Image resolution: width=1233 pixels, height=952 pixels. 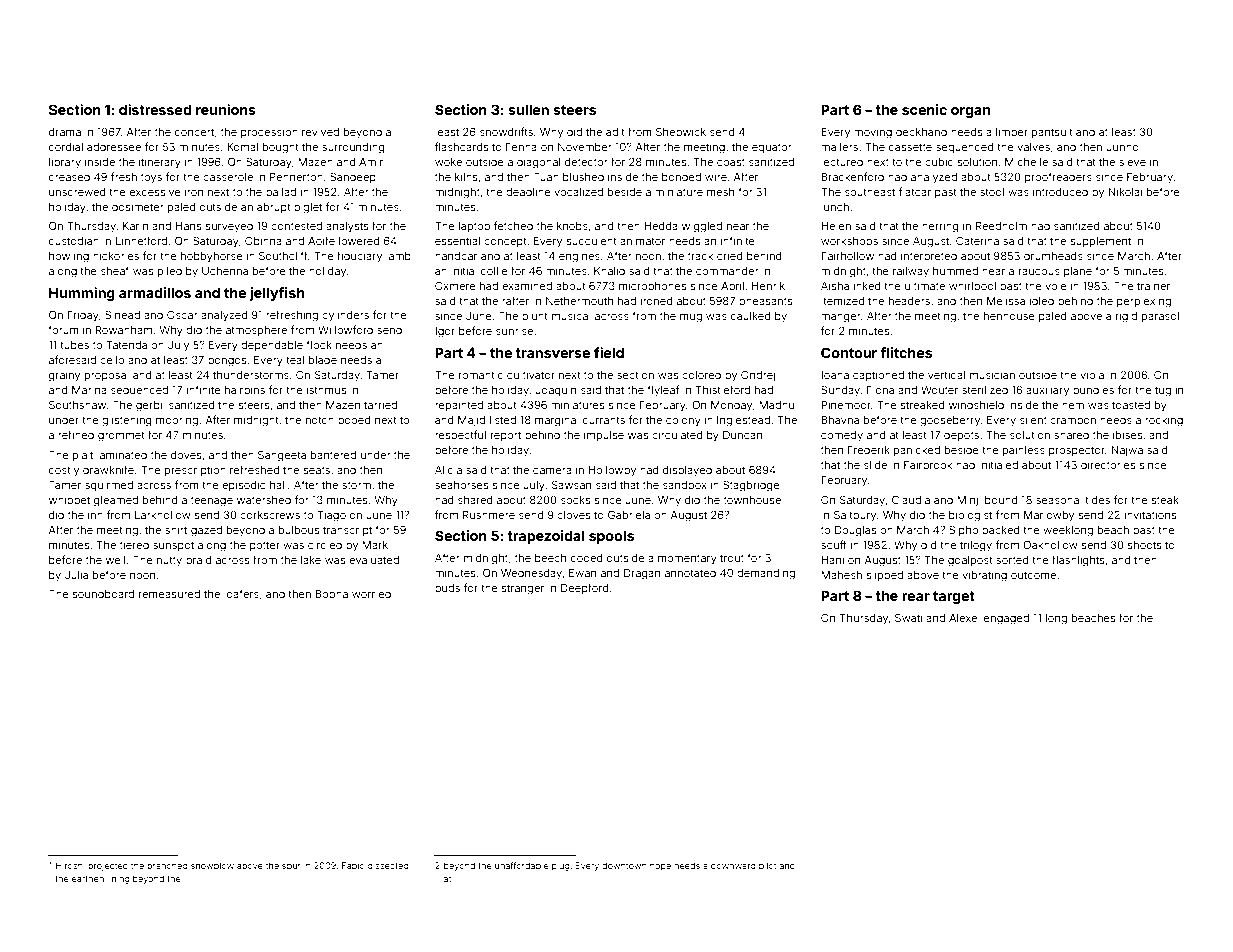 I want to click on invitations, so click(x=1151, y=515).
